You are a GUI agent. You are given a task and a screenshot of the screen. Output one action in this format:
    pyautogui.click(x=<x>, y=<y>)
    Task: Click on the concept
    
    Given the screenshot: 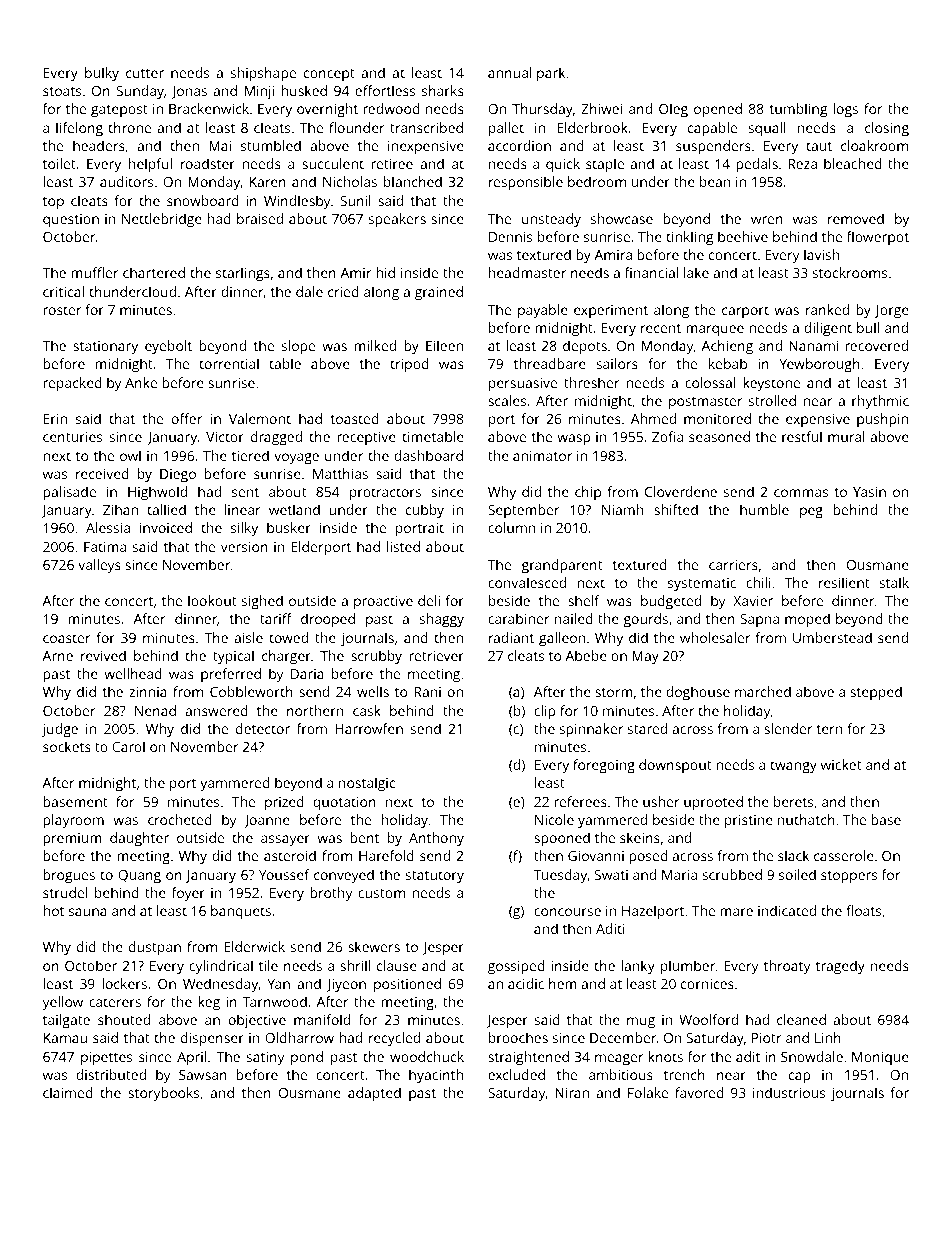 What is the action you would take?
    pyautogui.click(x=329, y=75)
